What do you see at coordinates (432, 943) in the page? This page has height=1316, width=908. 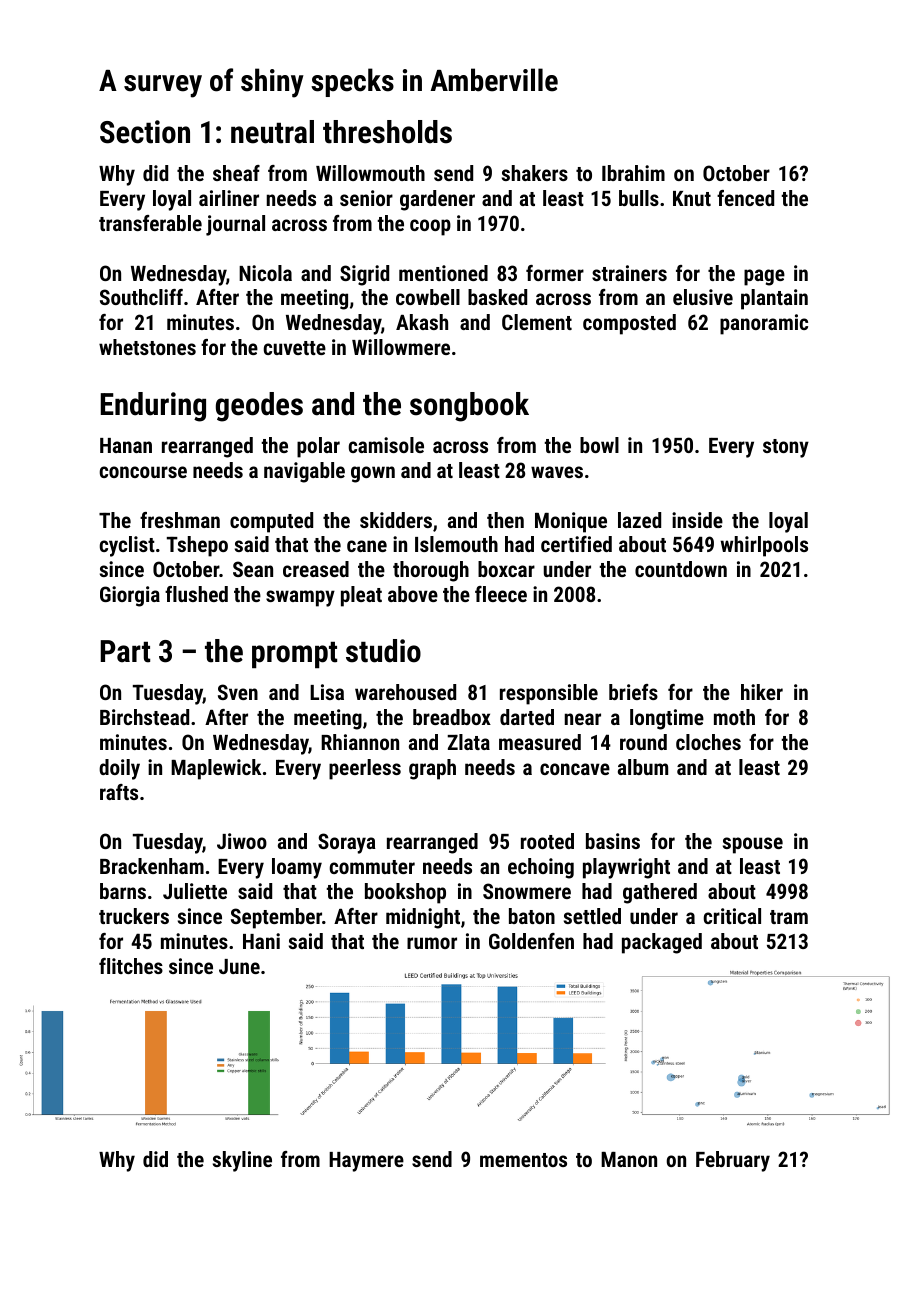 I see `rumor` at bounding box center [432, 943].
